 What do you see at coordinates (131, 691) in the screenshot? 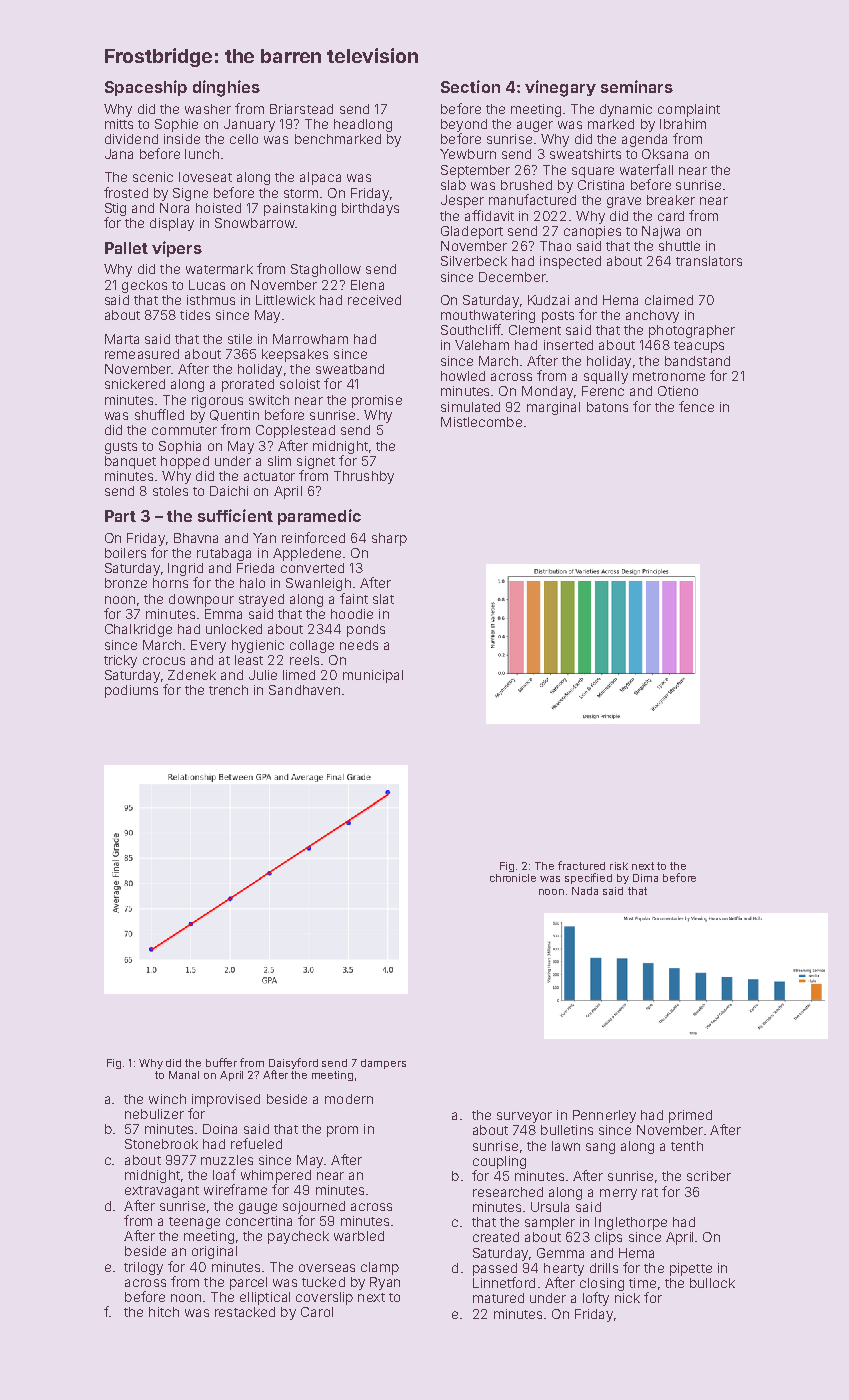
I see `podiums` at bounding box center [131, 691].
